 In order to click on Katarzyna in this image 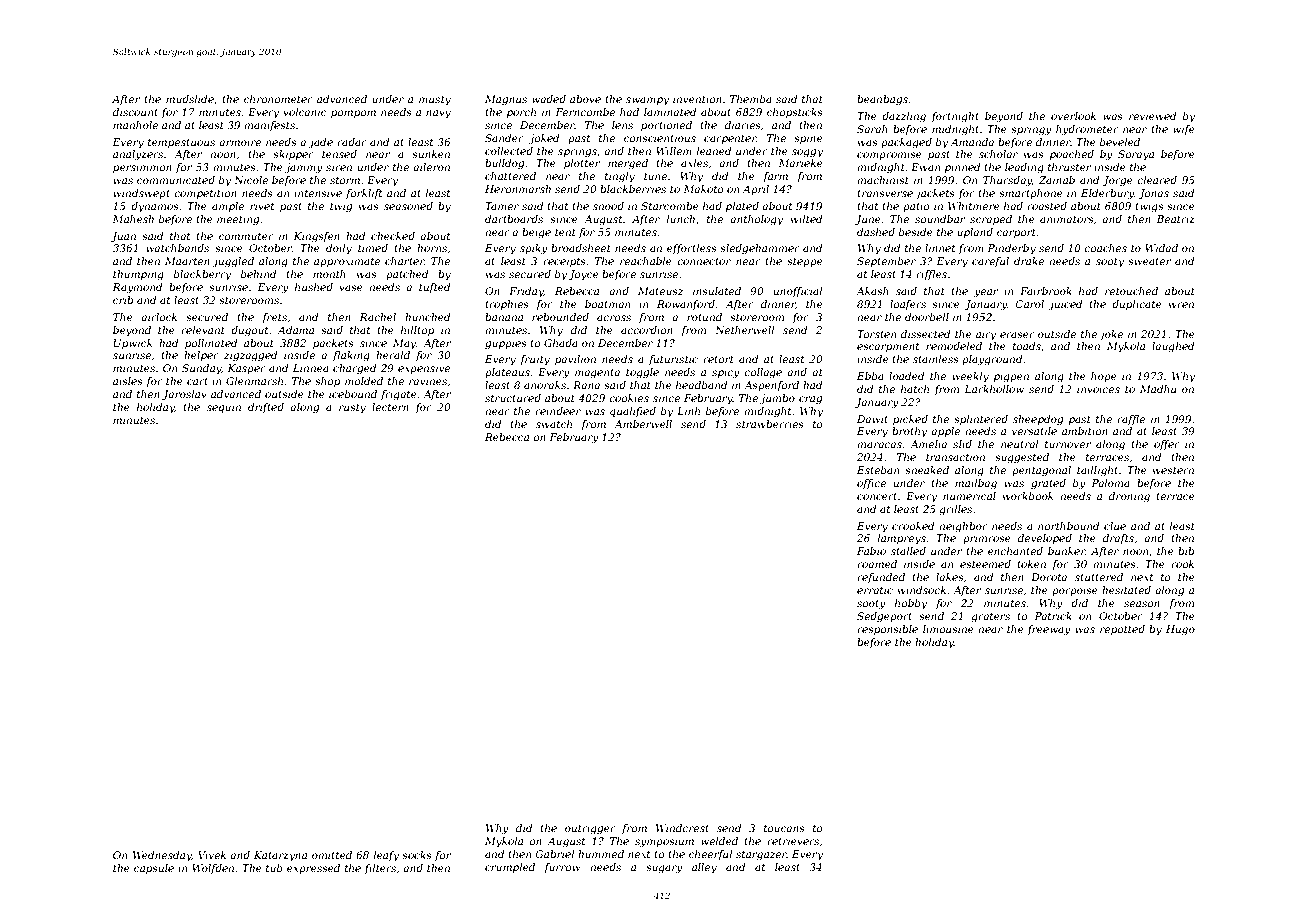, I will do `click(280, 856)`.
